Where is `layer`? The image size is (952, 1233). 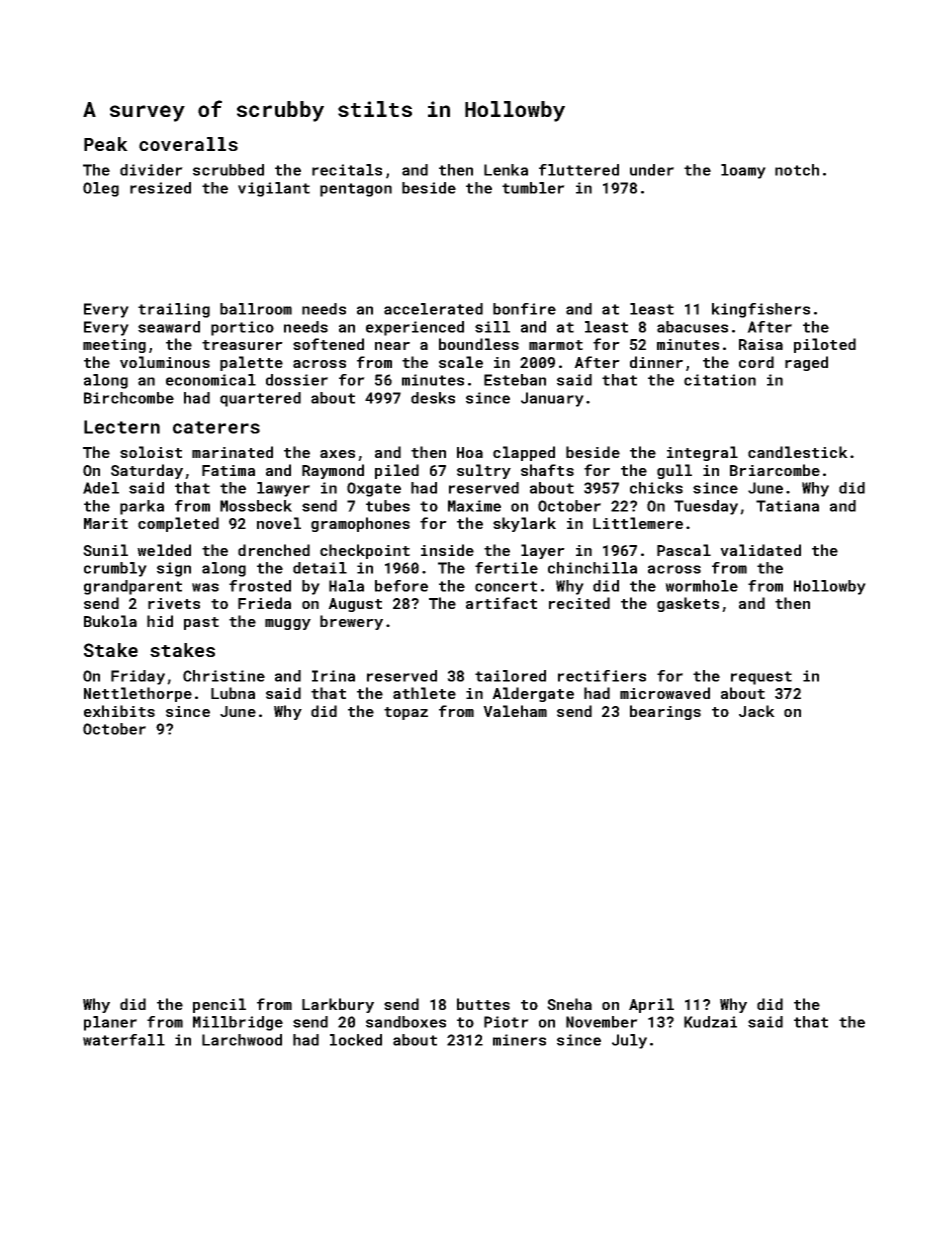
layer is located at coordinates (543, 551).
